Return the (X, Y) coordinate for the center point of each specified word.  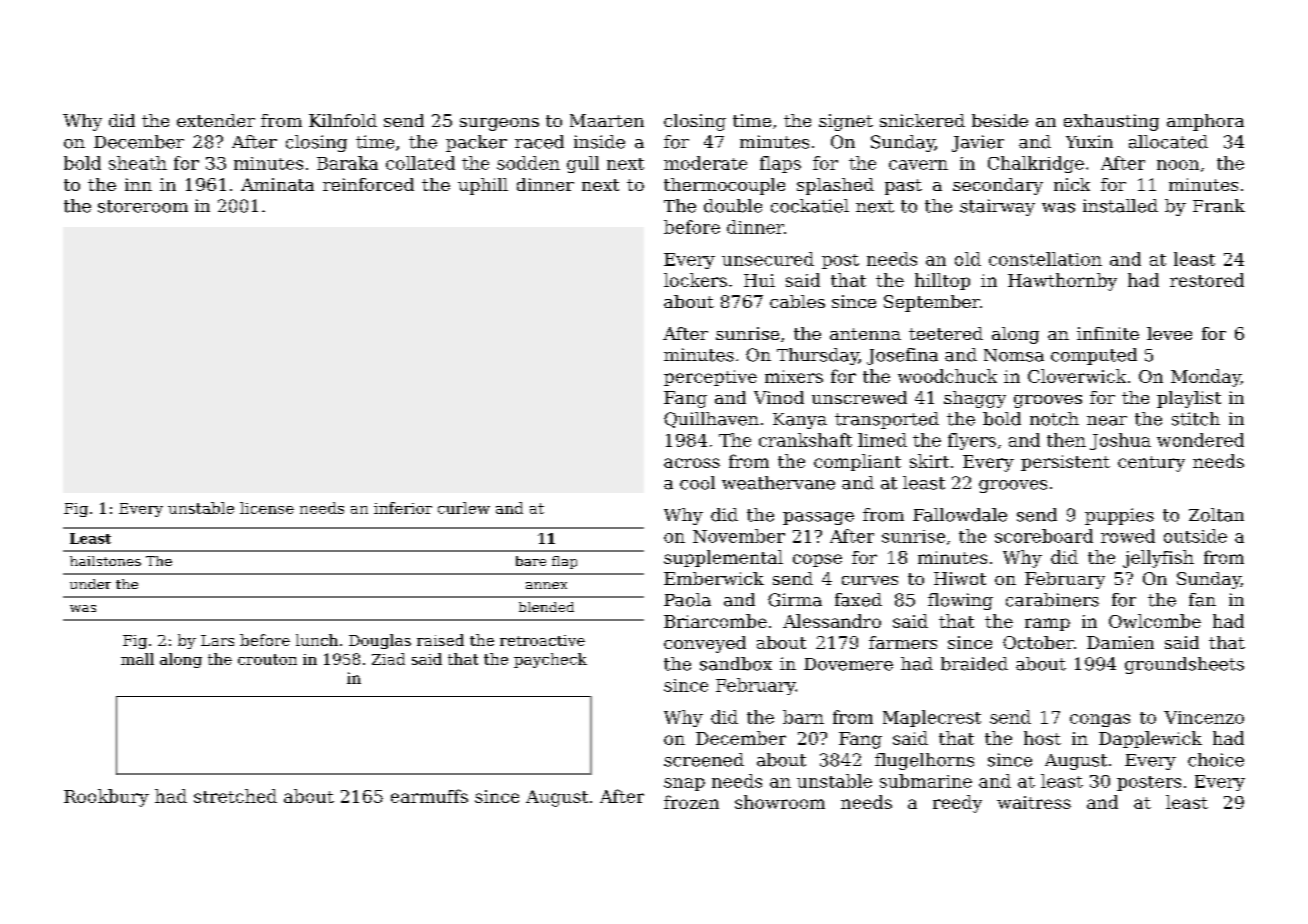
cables (797, 301)
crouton (267, 659)
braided (974, 664)
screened (704, 760)
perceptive (710, 378)
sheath (138, 163)
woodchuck (947, 376)
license (267, 508)
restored (1207, 280)
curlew (464, 508)
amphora (1205, 122)
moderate (705, 163)
